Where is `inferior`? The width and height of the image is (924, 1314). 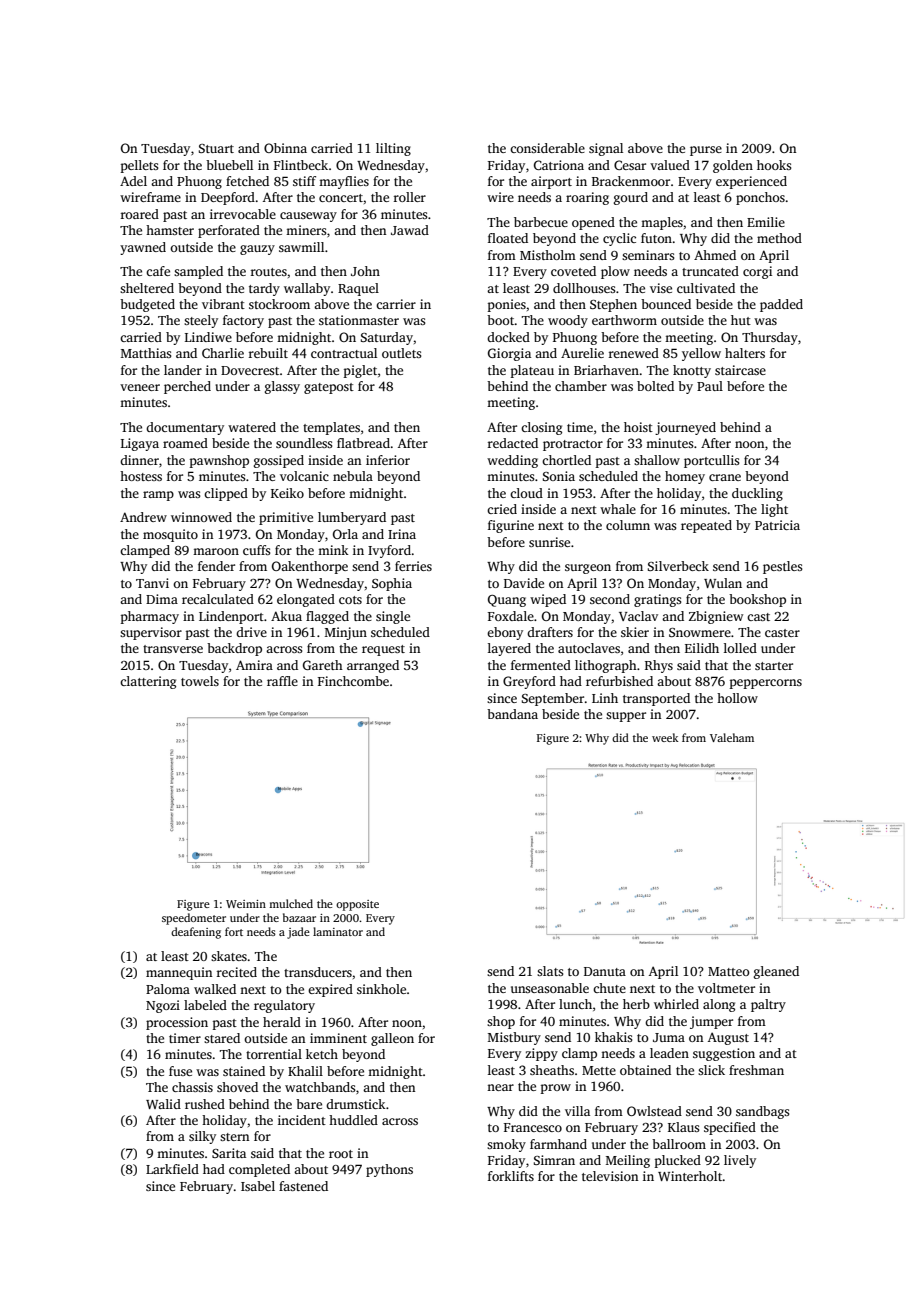 inferior is located at coordinates (388, 460).
